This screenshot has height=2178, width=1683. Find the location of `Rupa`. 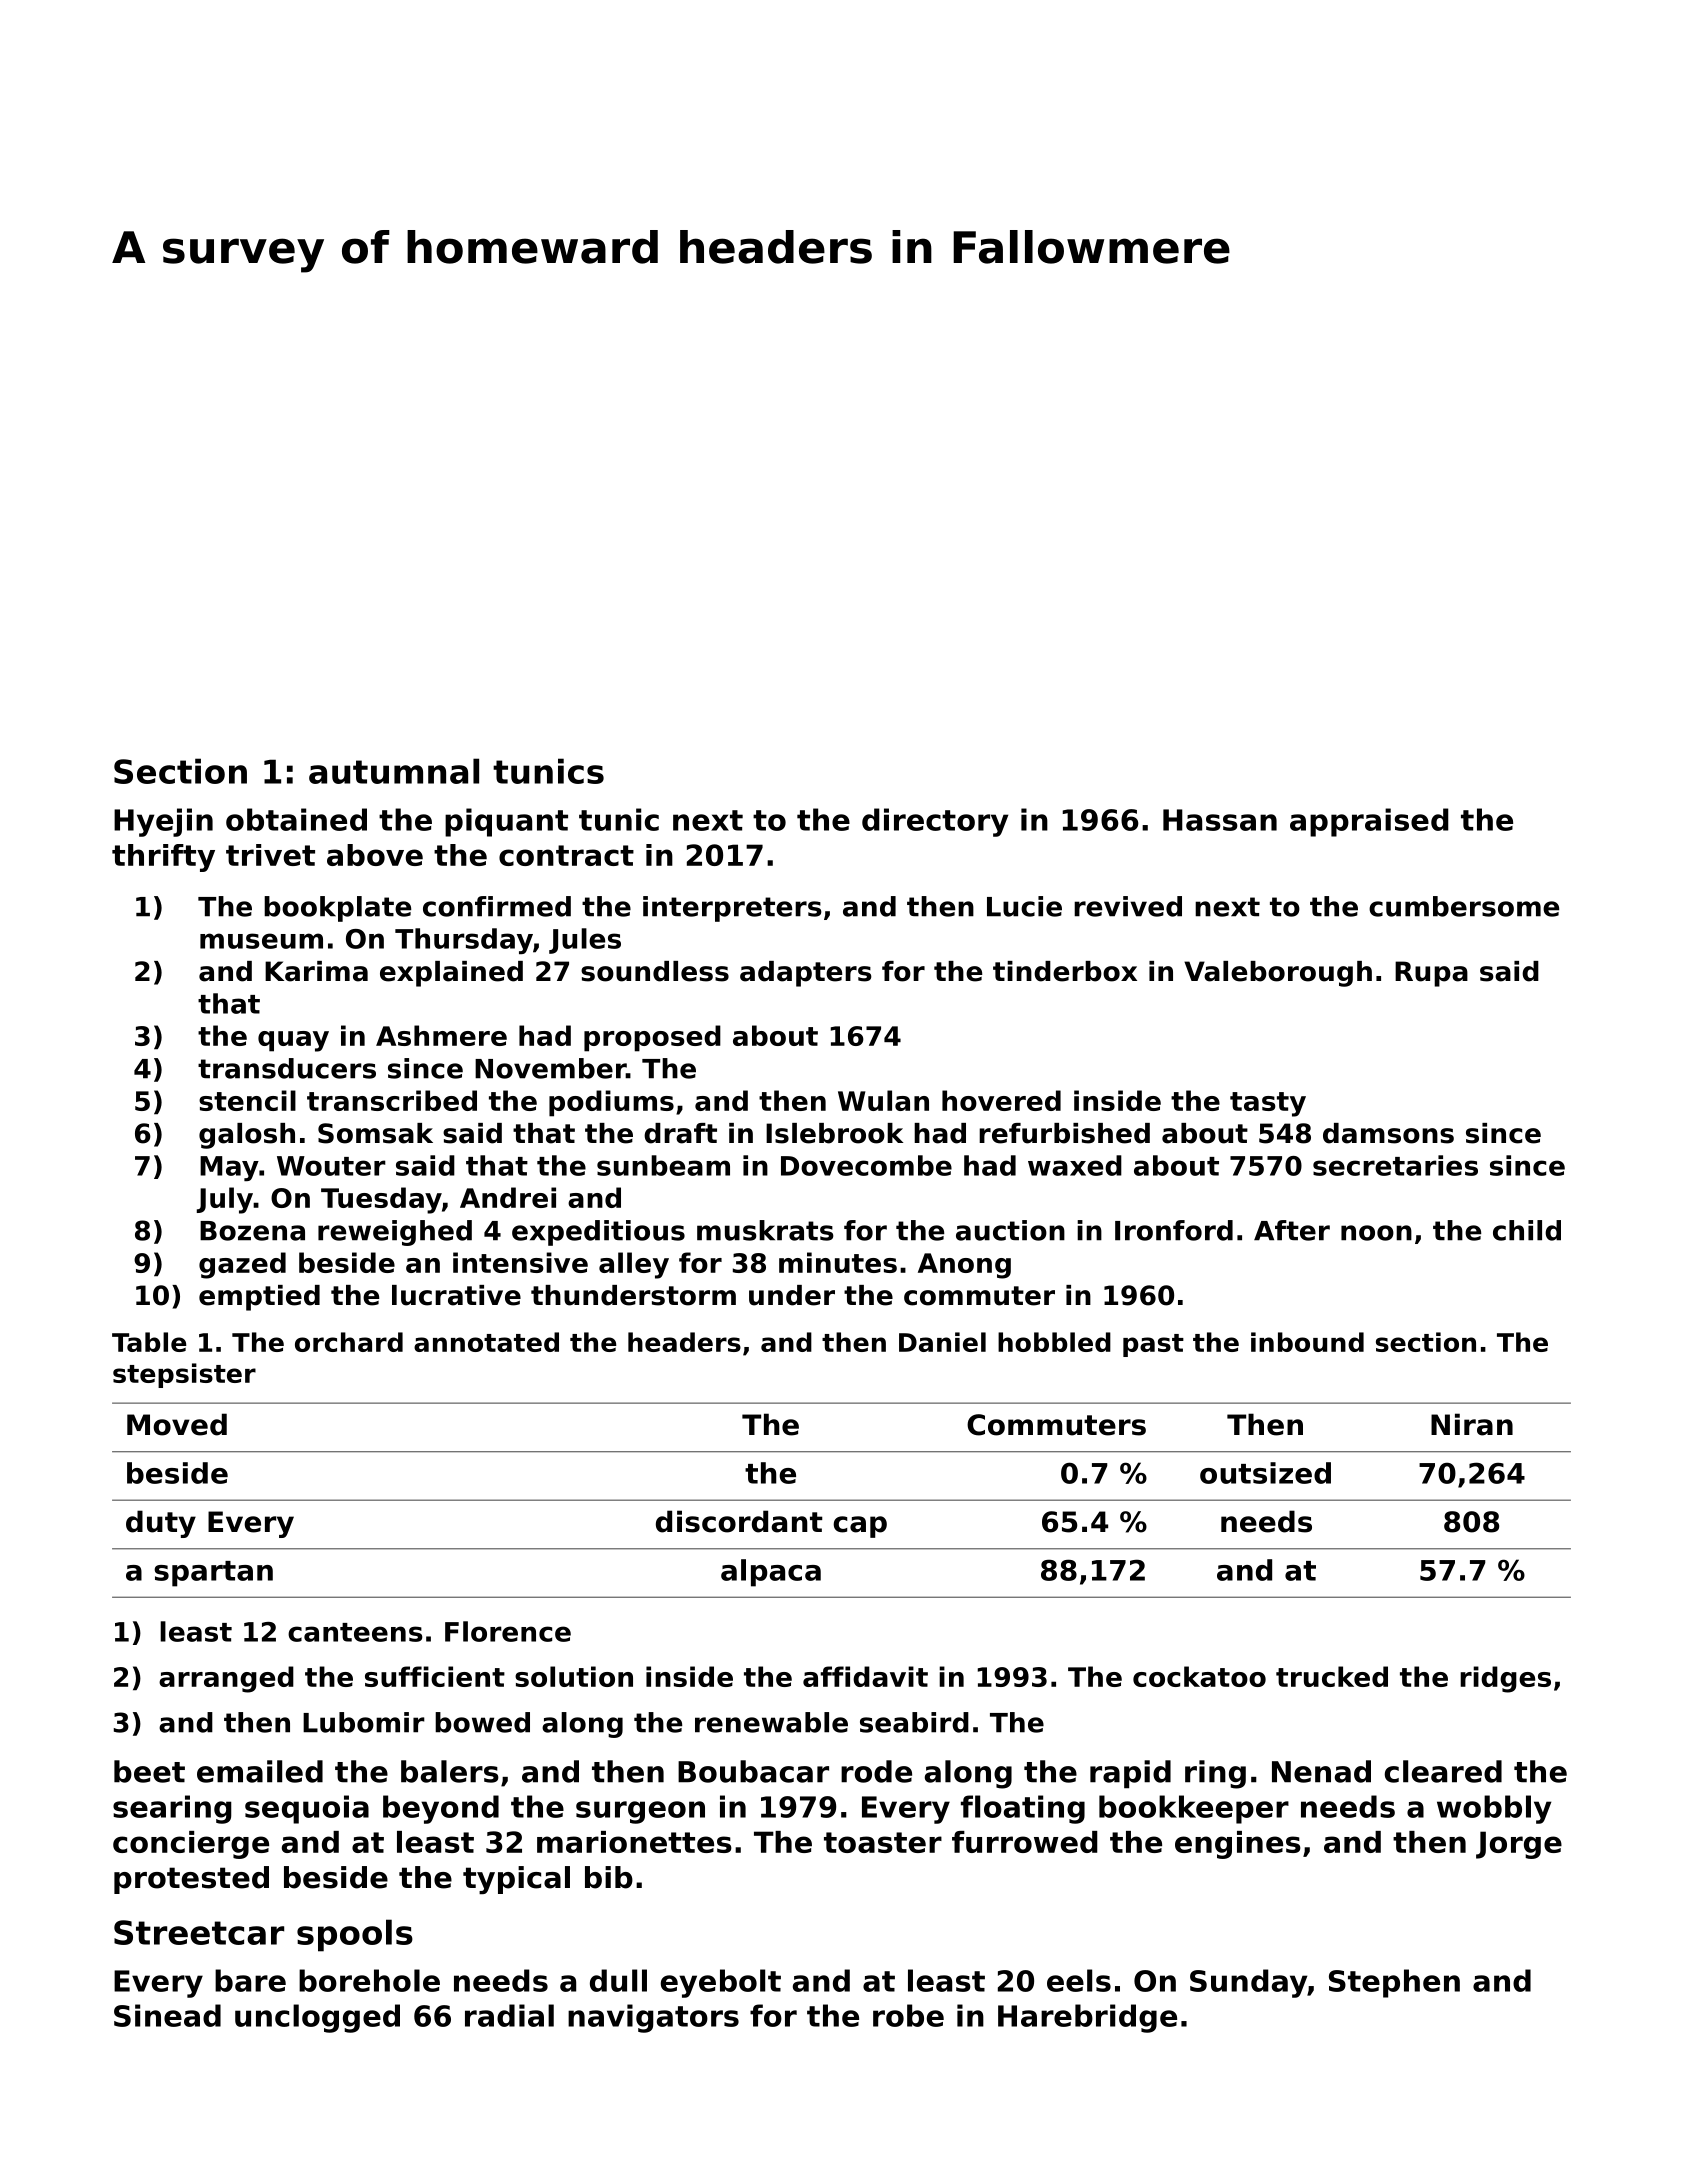

Rupa is located at coordinates (1431, 974).
